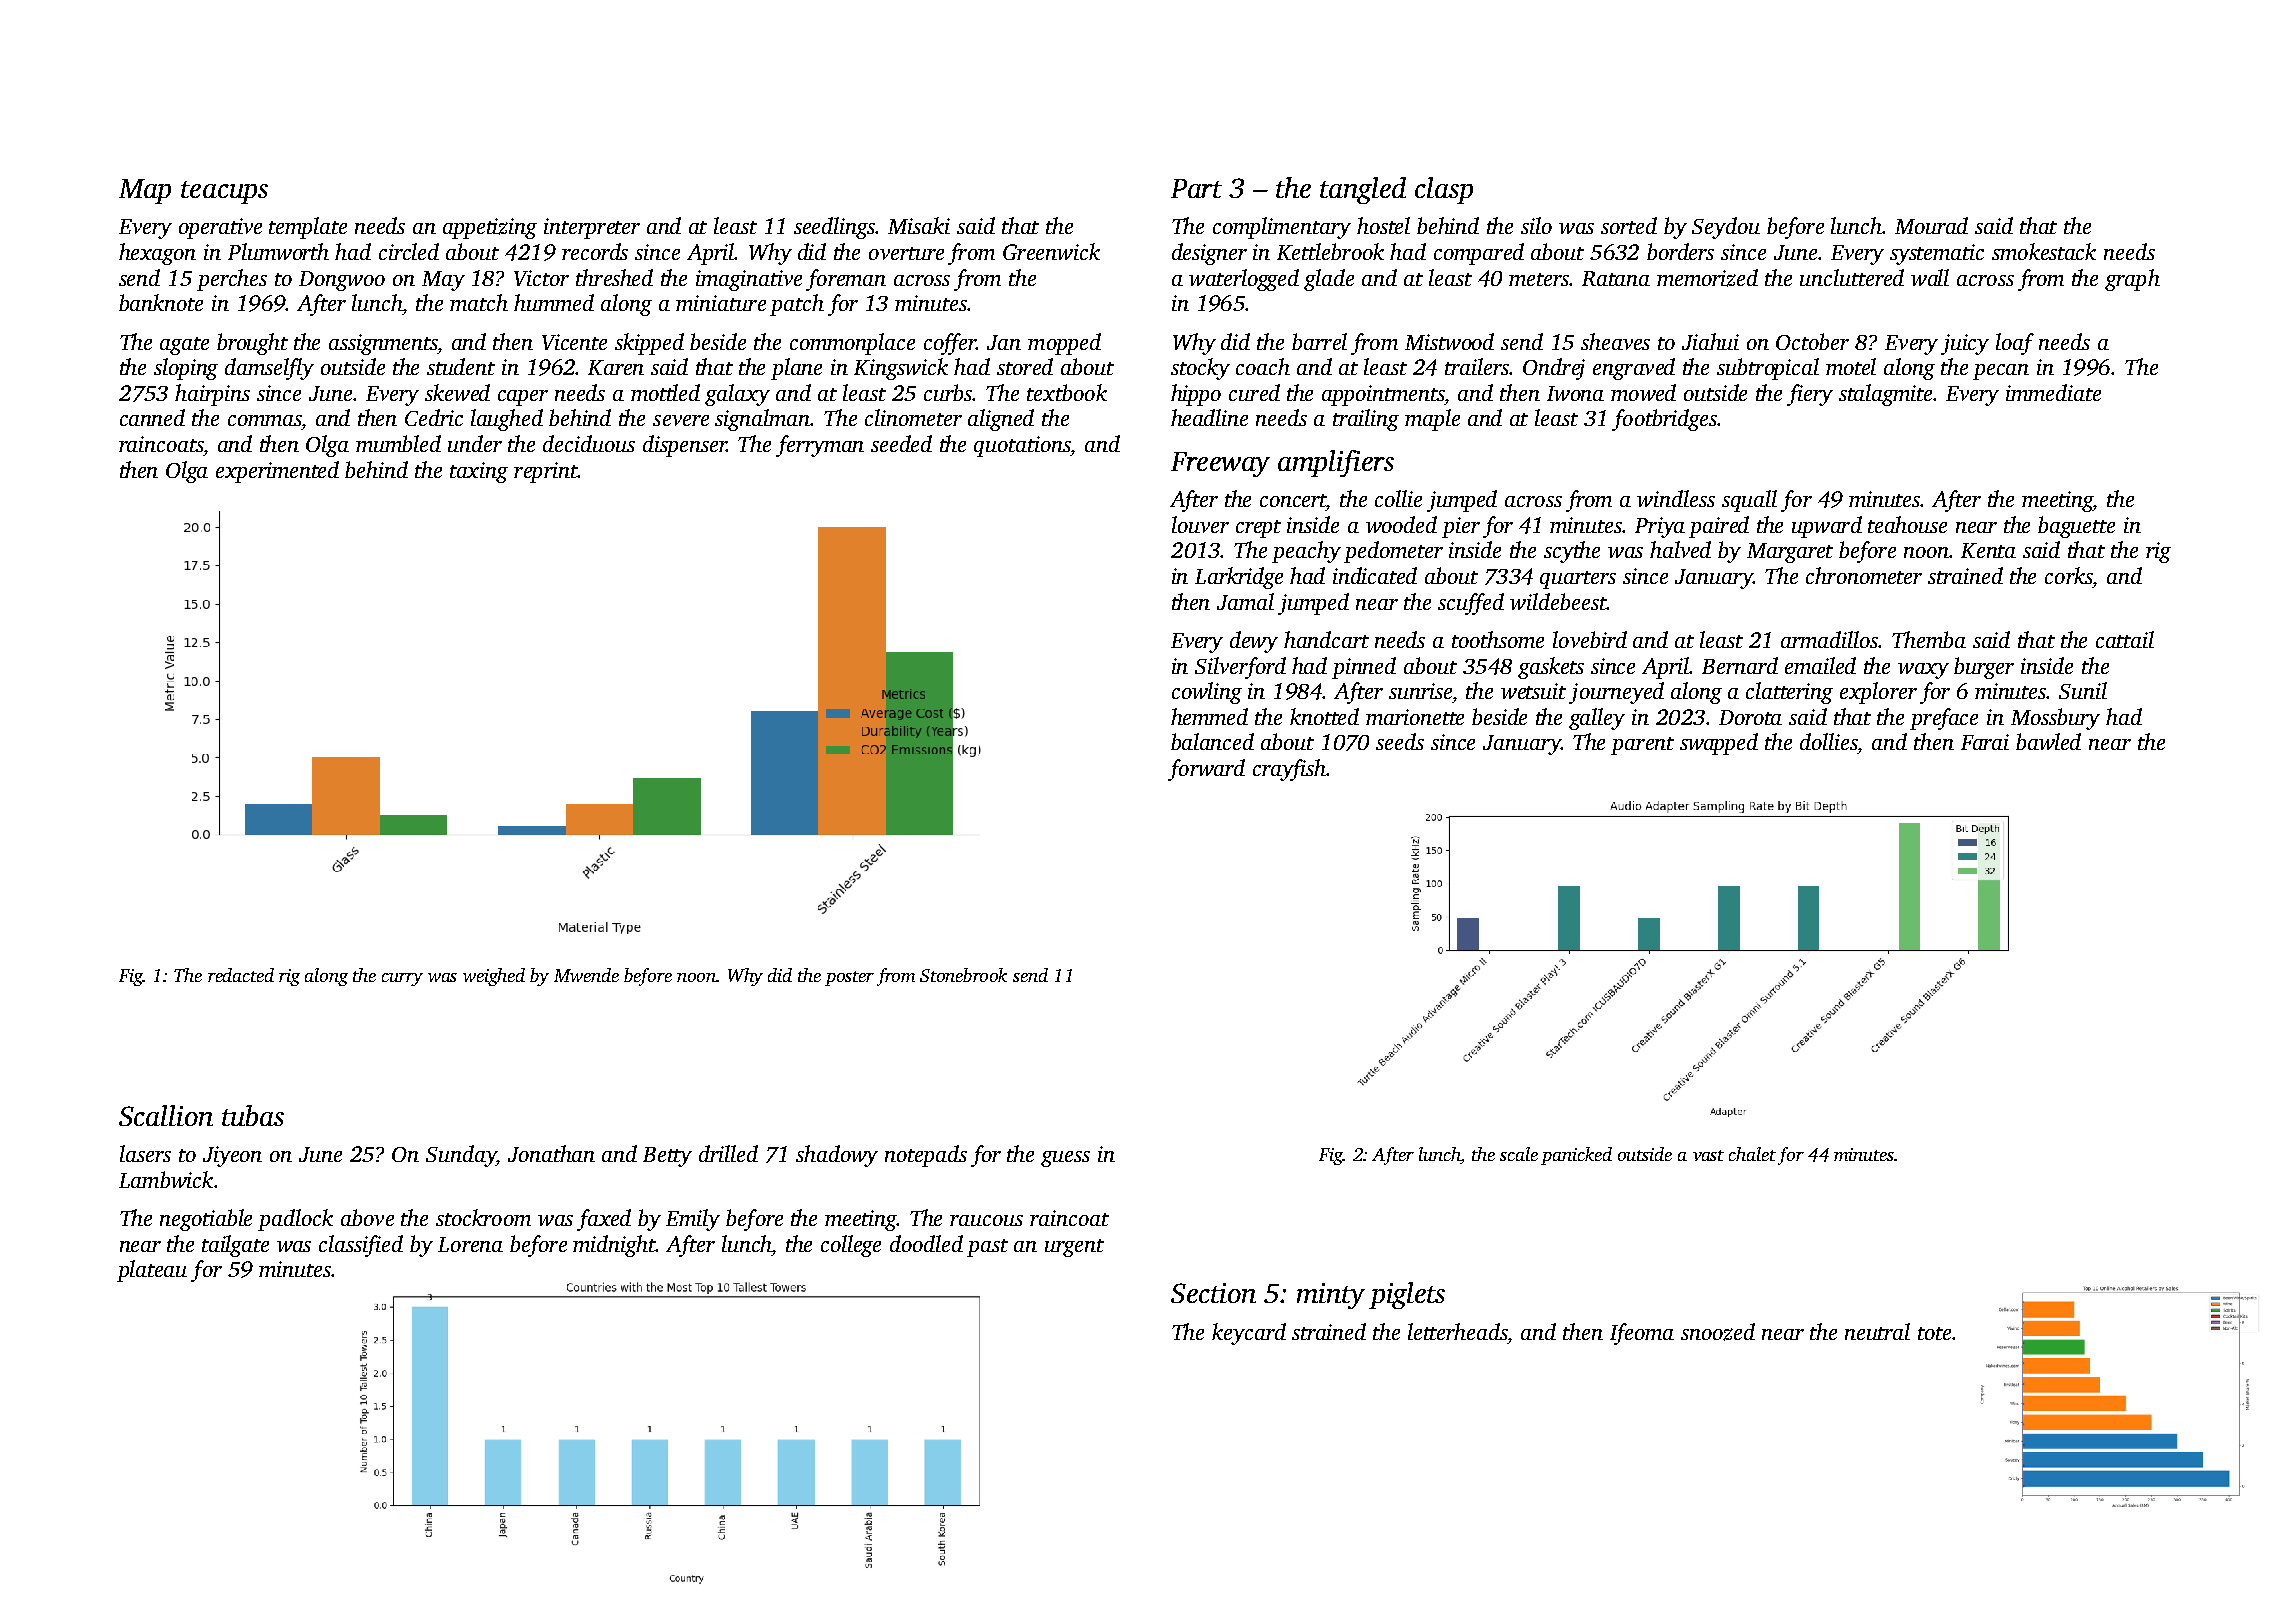  What do you see at coordinates (586, 975) in the screenshot?
I see `Mwende` at bounding box center [586, 975].
